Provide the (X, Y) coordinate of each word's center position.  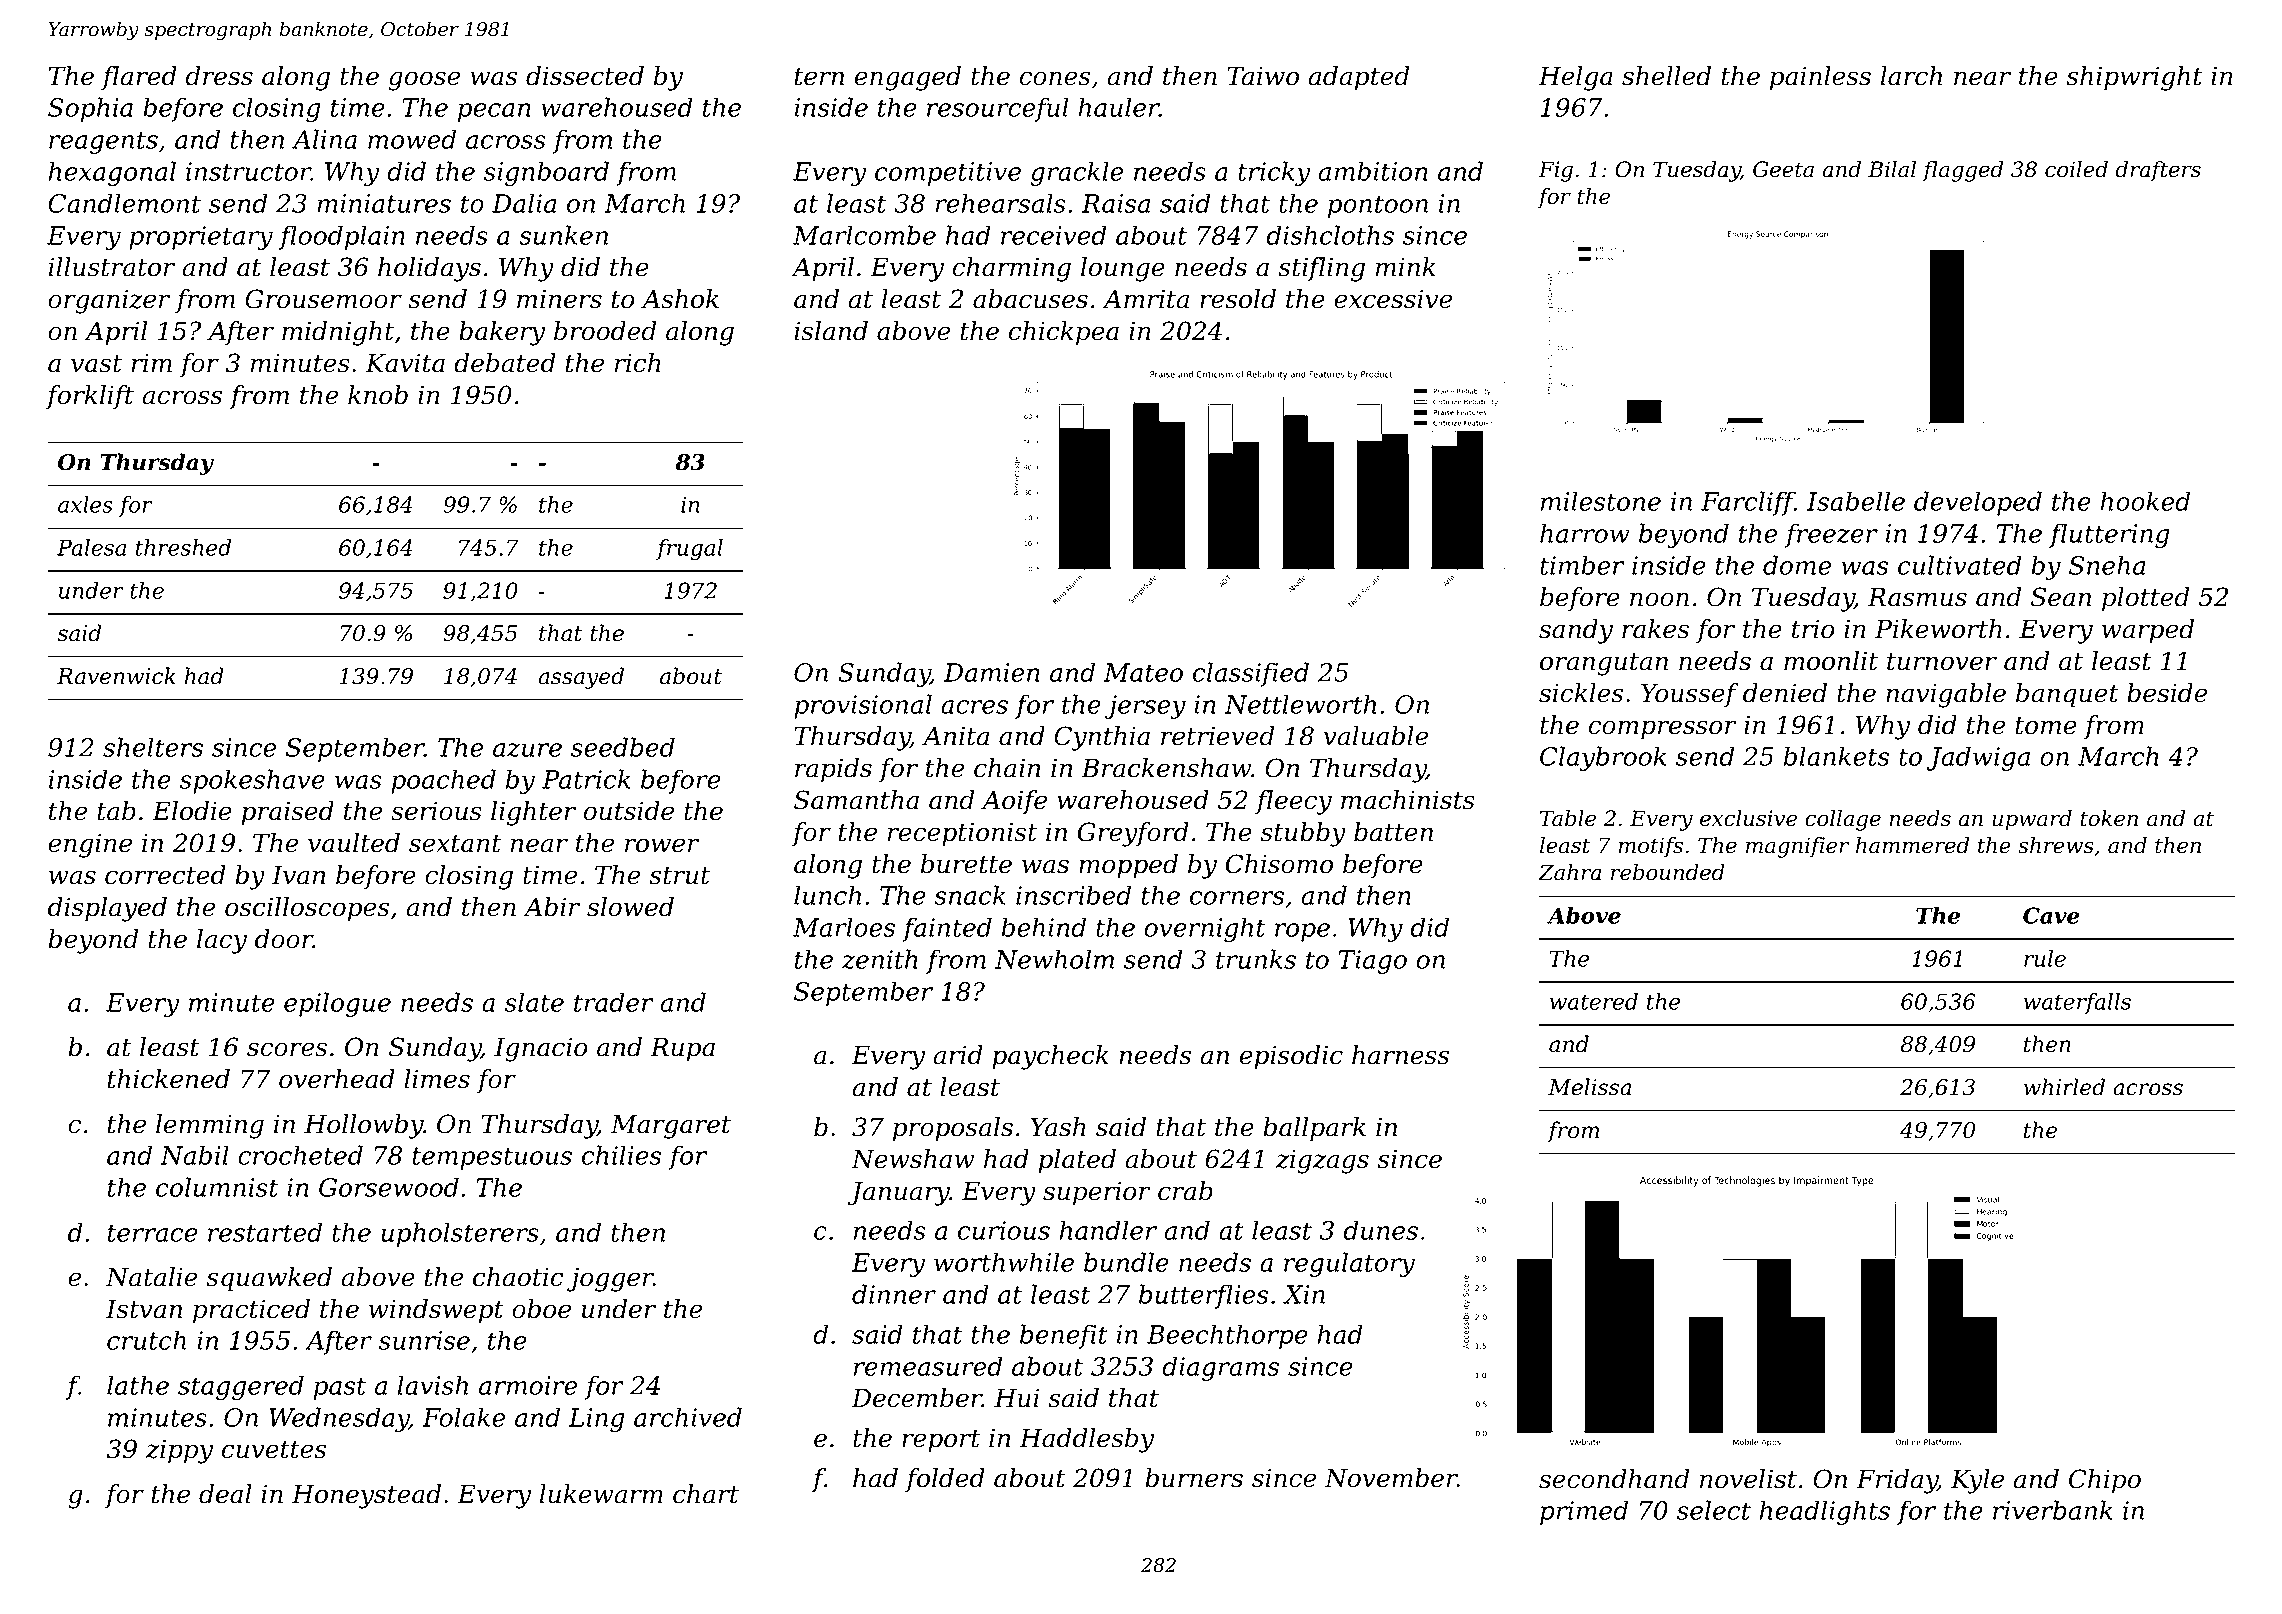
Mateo (1143, 672)
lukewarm (601, 1494)
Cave (2051, 915)
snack (970, 895)
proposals (953, 1129)
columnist (217, 1187)
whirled (2064, 1087)
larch (1911, 76)
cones (1054, 78)
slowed (630, 907)
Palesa (91, 547)
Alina (324, 139)
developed (1978, 503)
